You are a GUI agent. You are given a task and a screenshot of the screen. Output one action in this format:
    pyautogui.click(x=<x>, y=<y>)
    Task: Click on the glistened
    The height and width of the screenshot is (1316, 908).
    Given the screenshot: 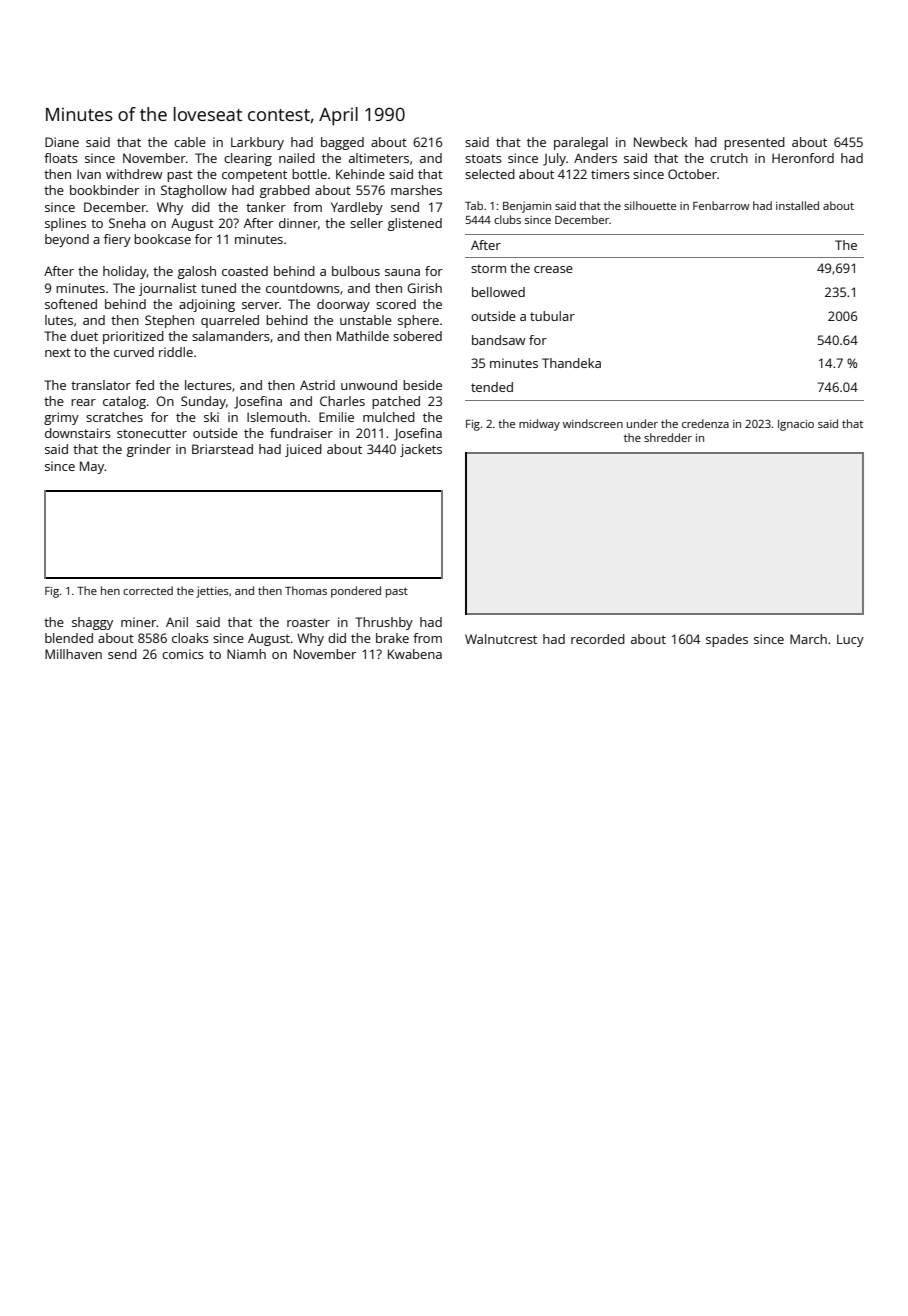 What is the action you would take?
    pyautogui.click(x=415, y=224)
